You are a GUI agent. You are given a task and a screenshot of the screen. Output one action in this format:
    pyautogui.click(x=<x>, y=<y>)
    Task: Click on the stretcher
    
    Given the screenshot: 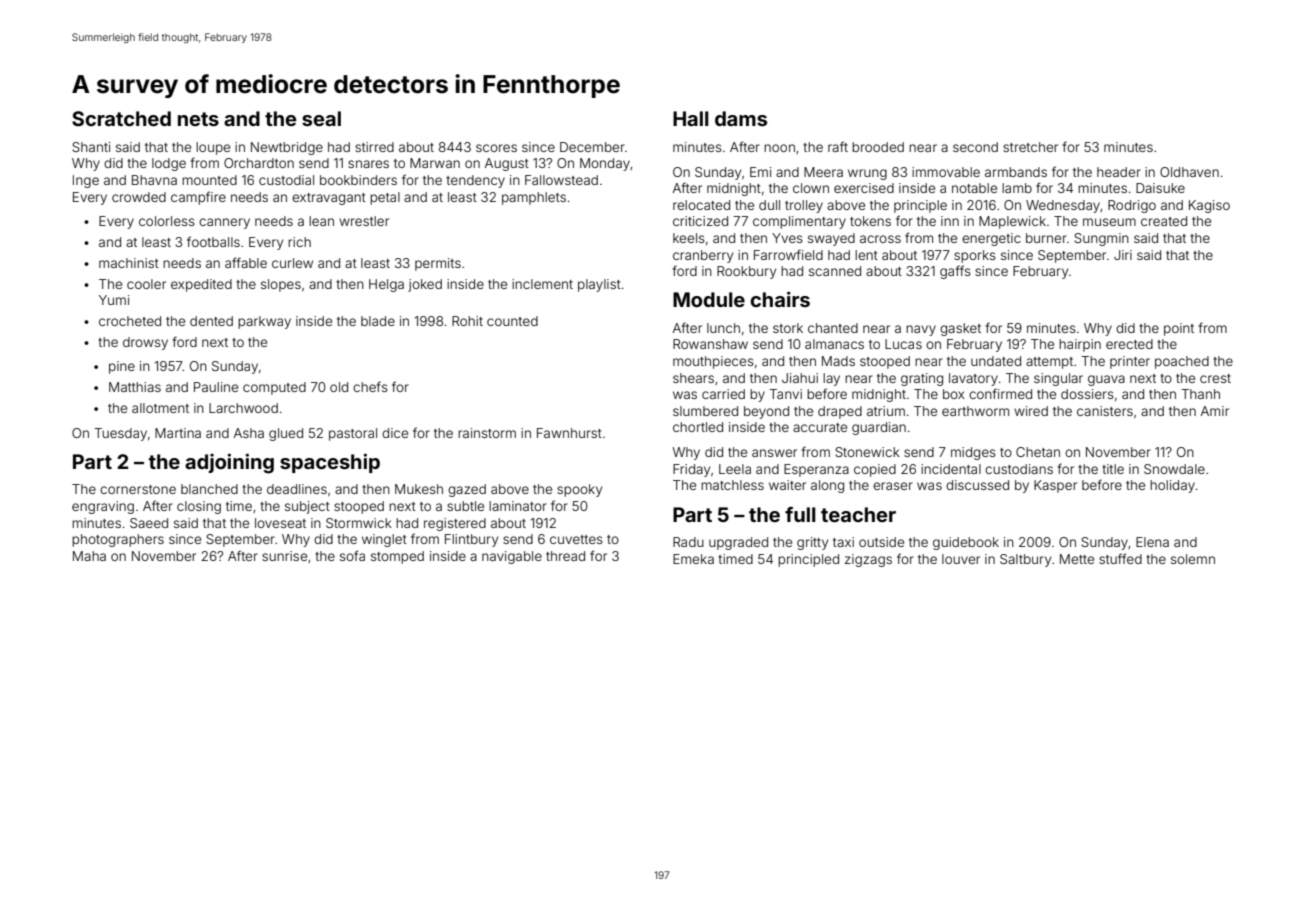 What is the action you would take?
    pyautogui.click(x=1030, y=147)
